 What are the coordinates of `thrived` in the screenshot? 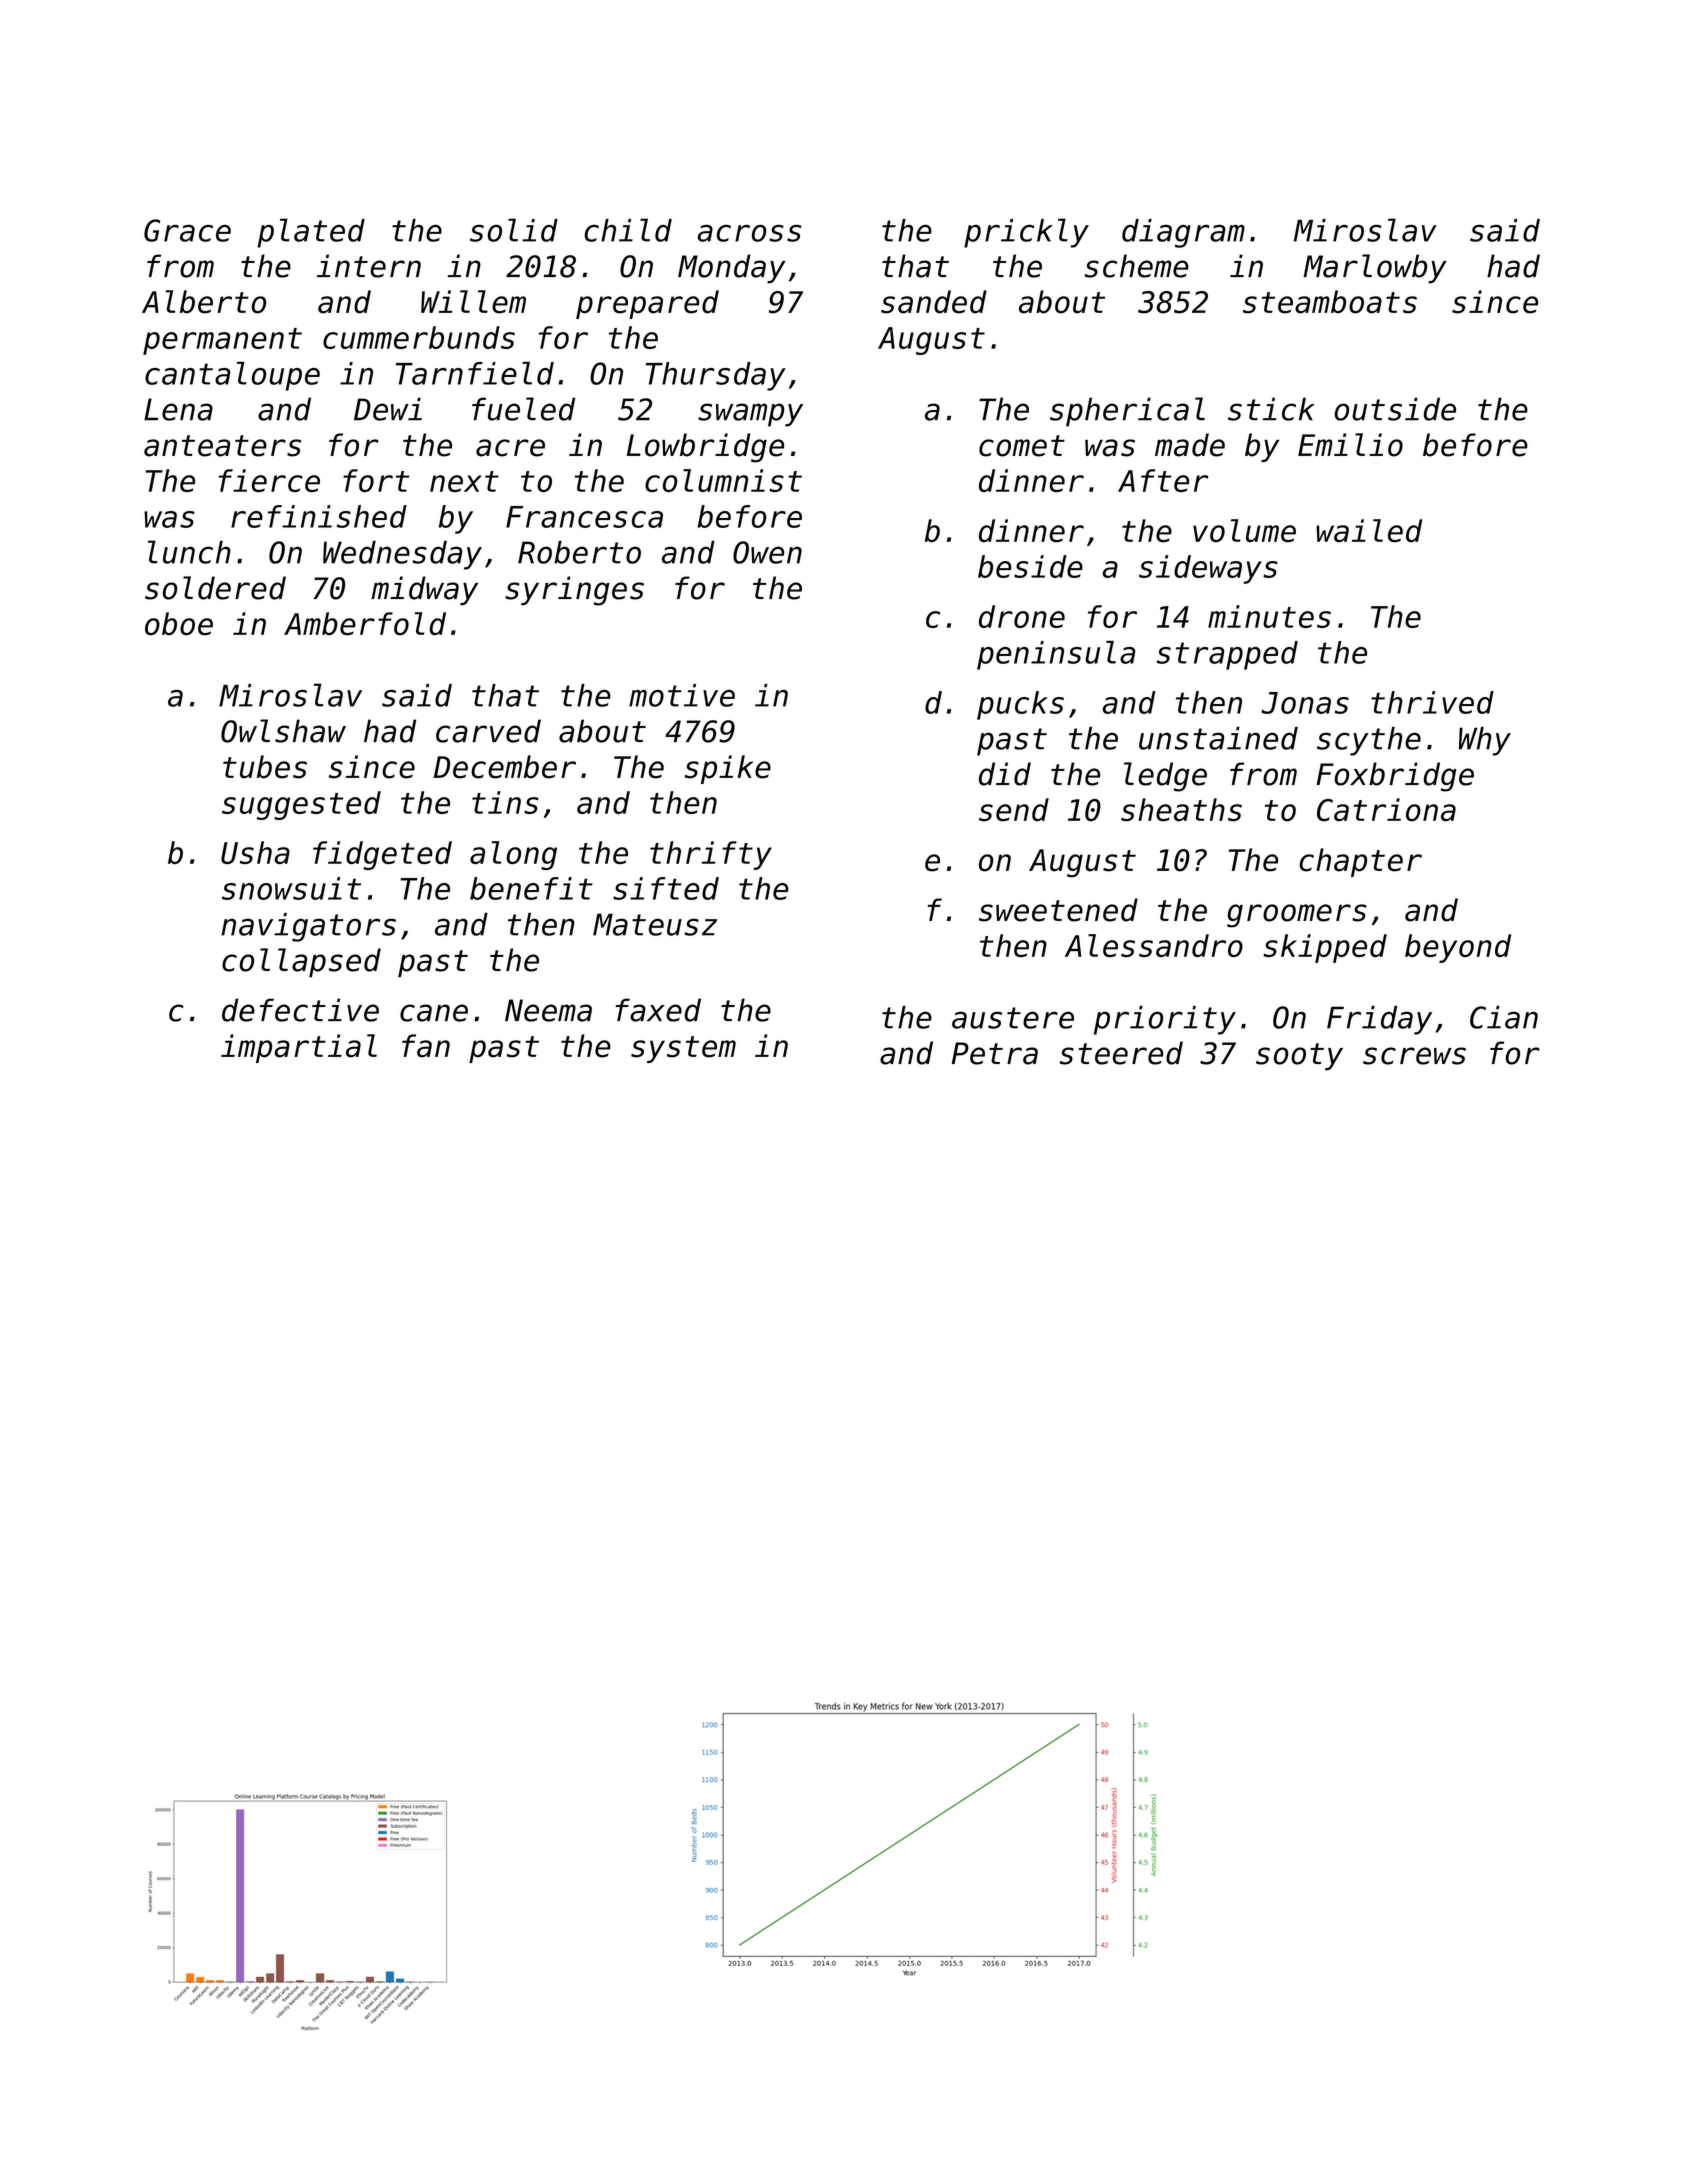 It's located at (1432, 702).
